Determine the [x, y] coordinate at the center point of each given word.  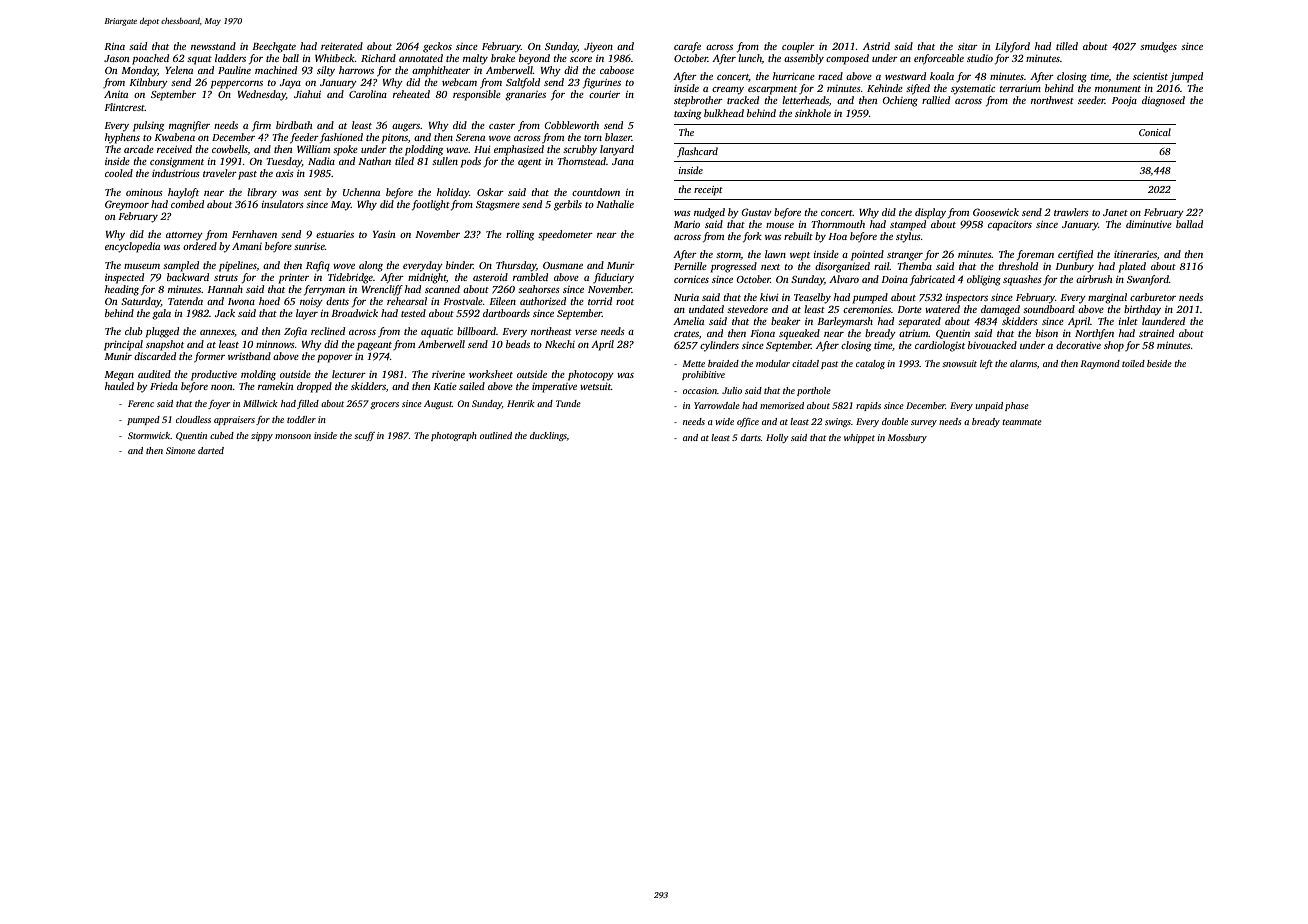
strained [1156, 333]
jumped [1186, 77]
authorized [543, 301]
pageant [374, 346]
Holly [777, 438]
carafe [687, 47]
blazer [618, 137]
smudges [1158, 47]
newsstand [213, 46]
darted [211, 450]
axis [285, 173]
